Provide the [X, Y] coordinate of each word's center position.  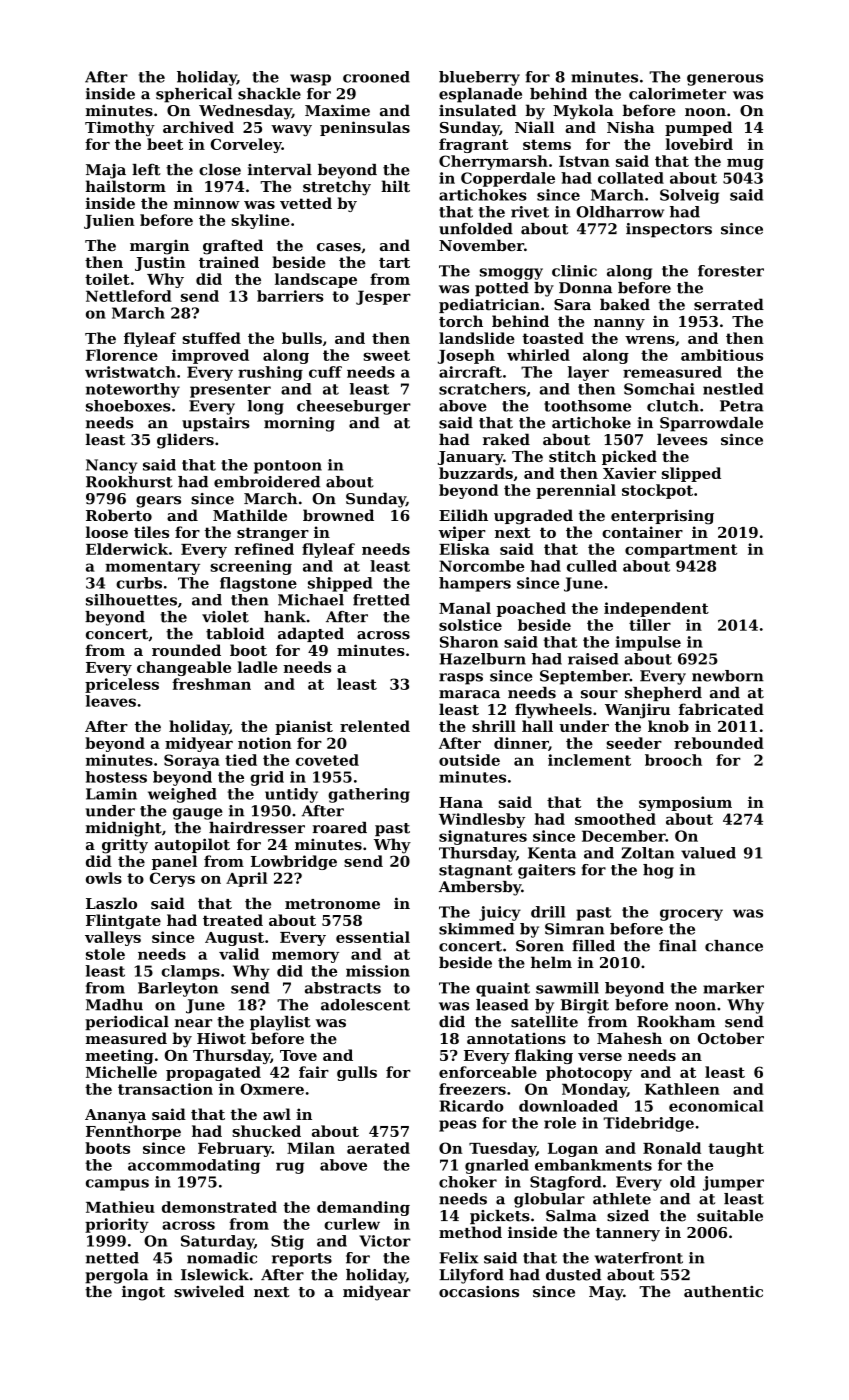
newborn [728, 676]
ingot [143, 1293]
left [146, 170]
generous [725, 80]
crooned [376, 77]
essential [373, 937]
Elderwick [127, 549]
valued [708, 853]
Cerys [172, 879]
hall [537, 726]
